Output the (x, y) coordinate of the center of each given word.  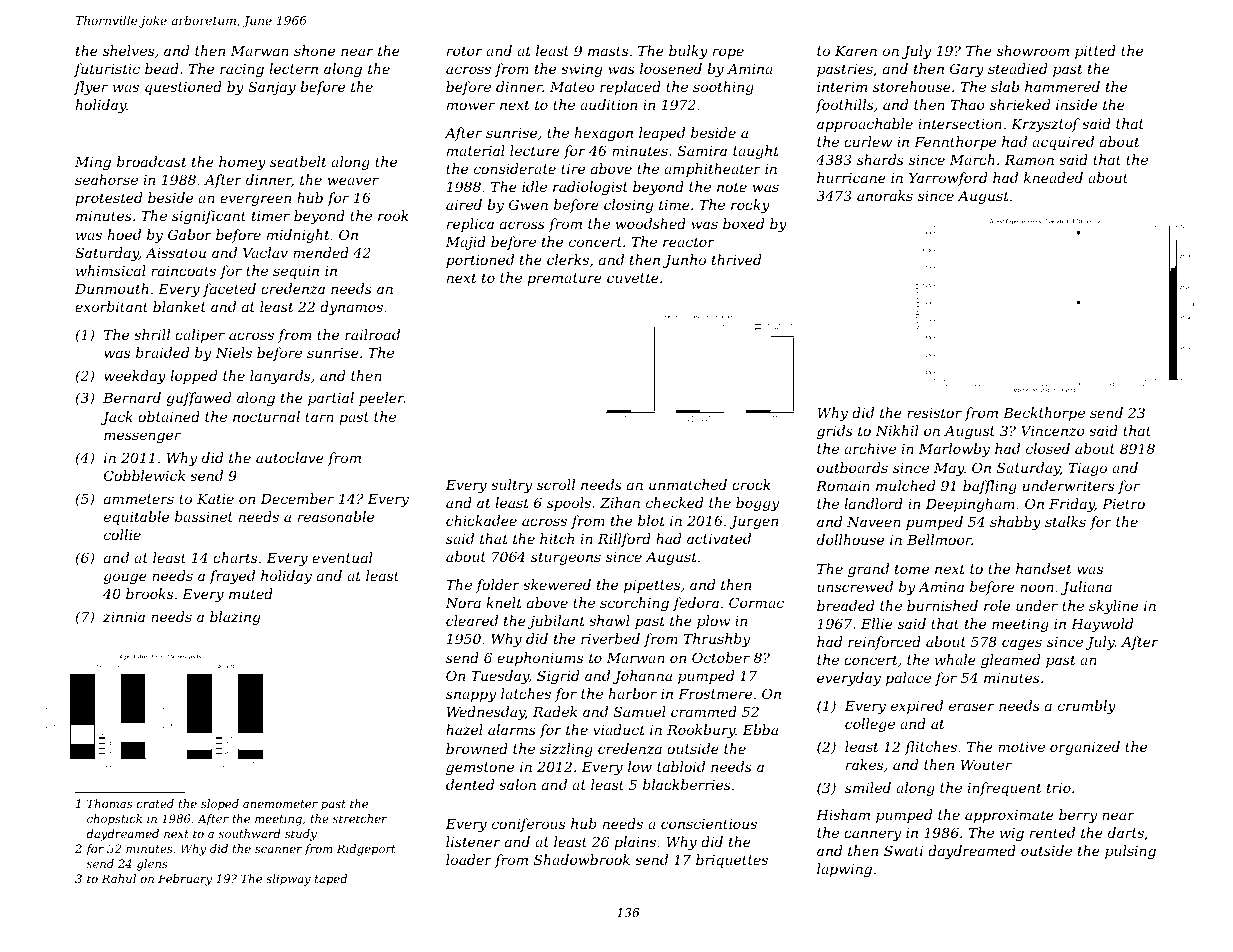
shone (314, 50)
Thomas (109, 803)
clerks (568, 259)
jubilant (556, 622)
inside (1076, 104)
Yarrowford (948, 179)
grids (835, 432)
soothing (723, 88)
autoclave (290, 457)
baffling (990, 487)
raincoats (183, 271)
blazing (235, 618)
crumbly (1087, 707)
